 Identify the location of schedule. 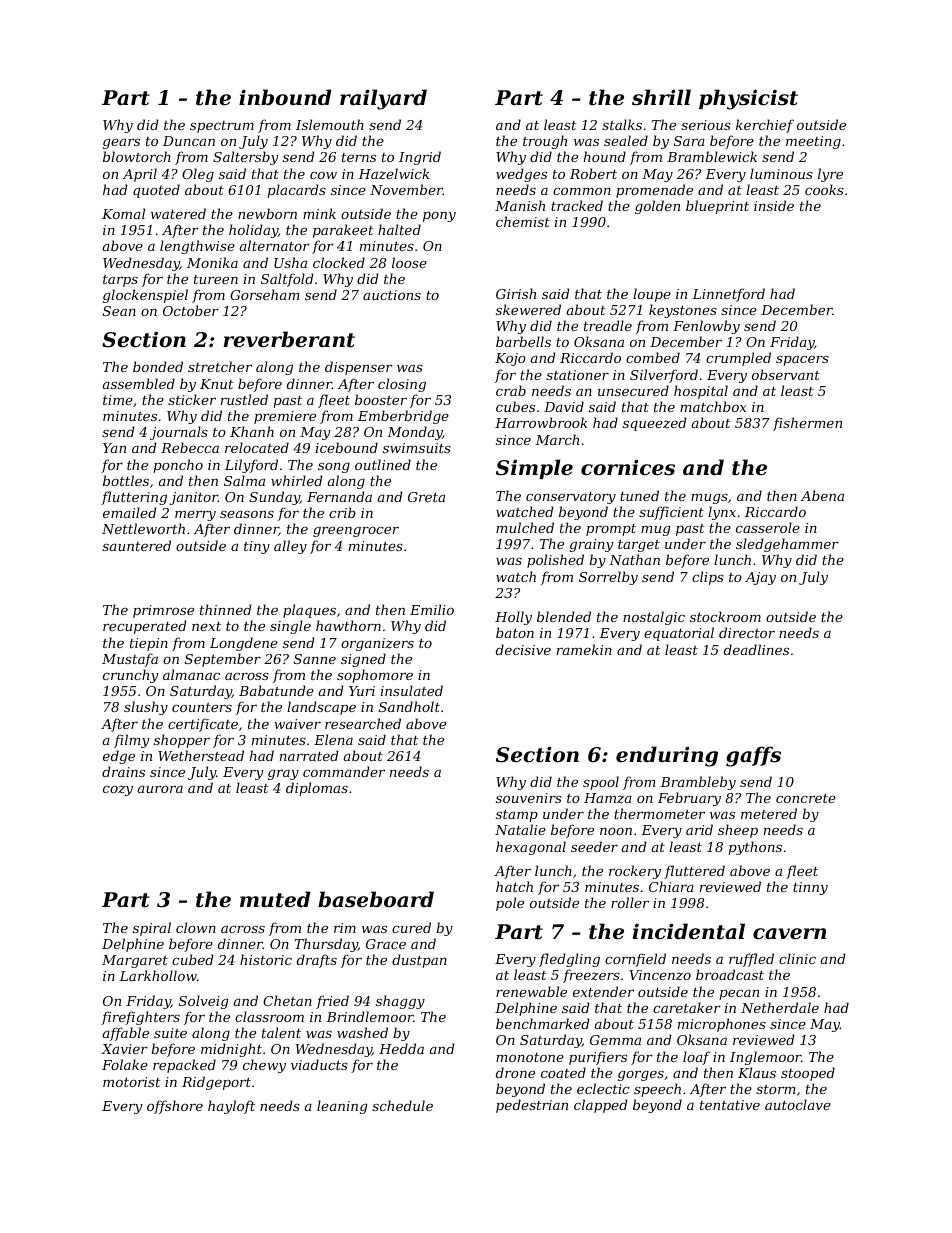
(402, 1105).
